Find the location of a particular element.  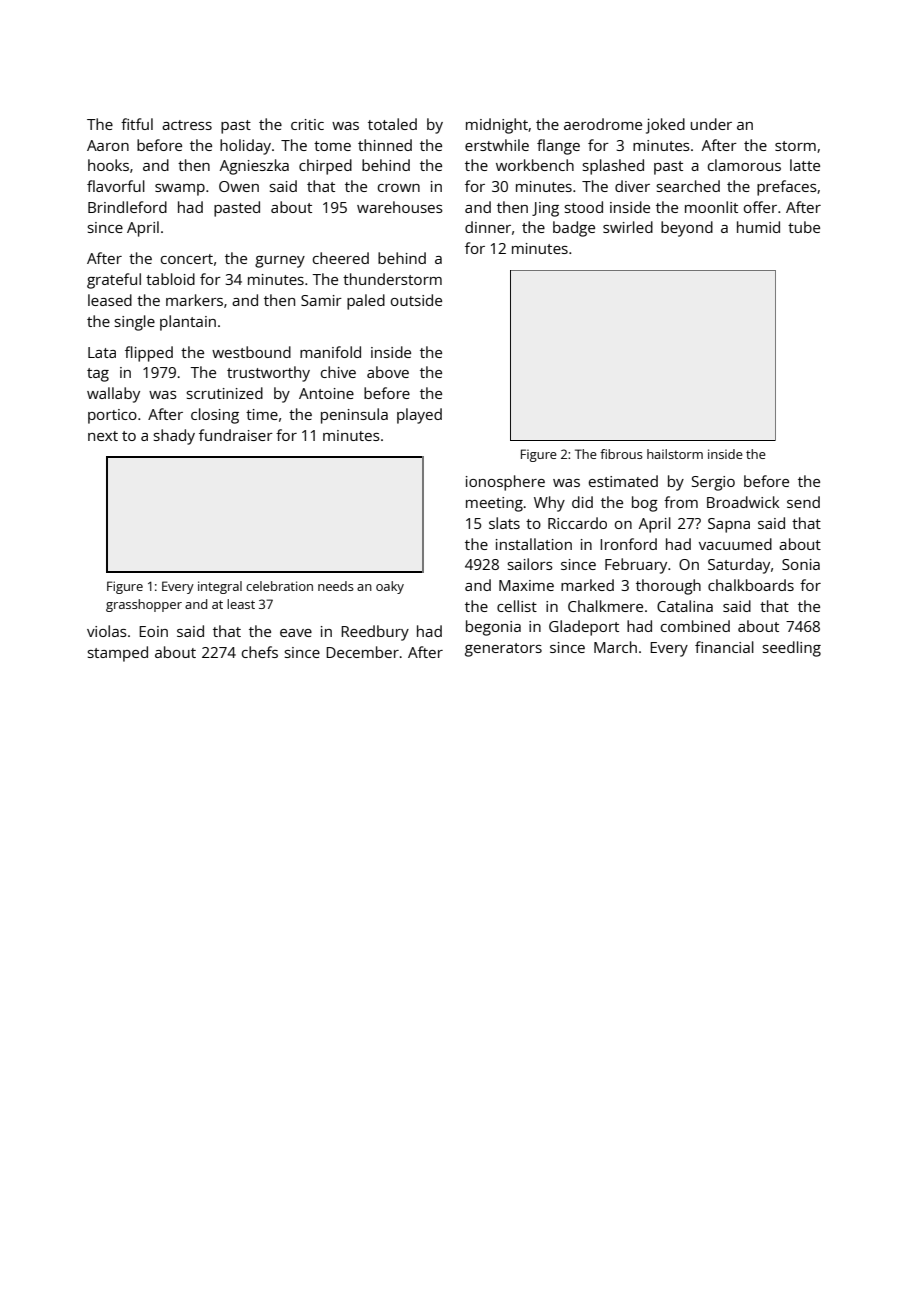

cellist is located at coordinates (517, 606).
